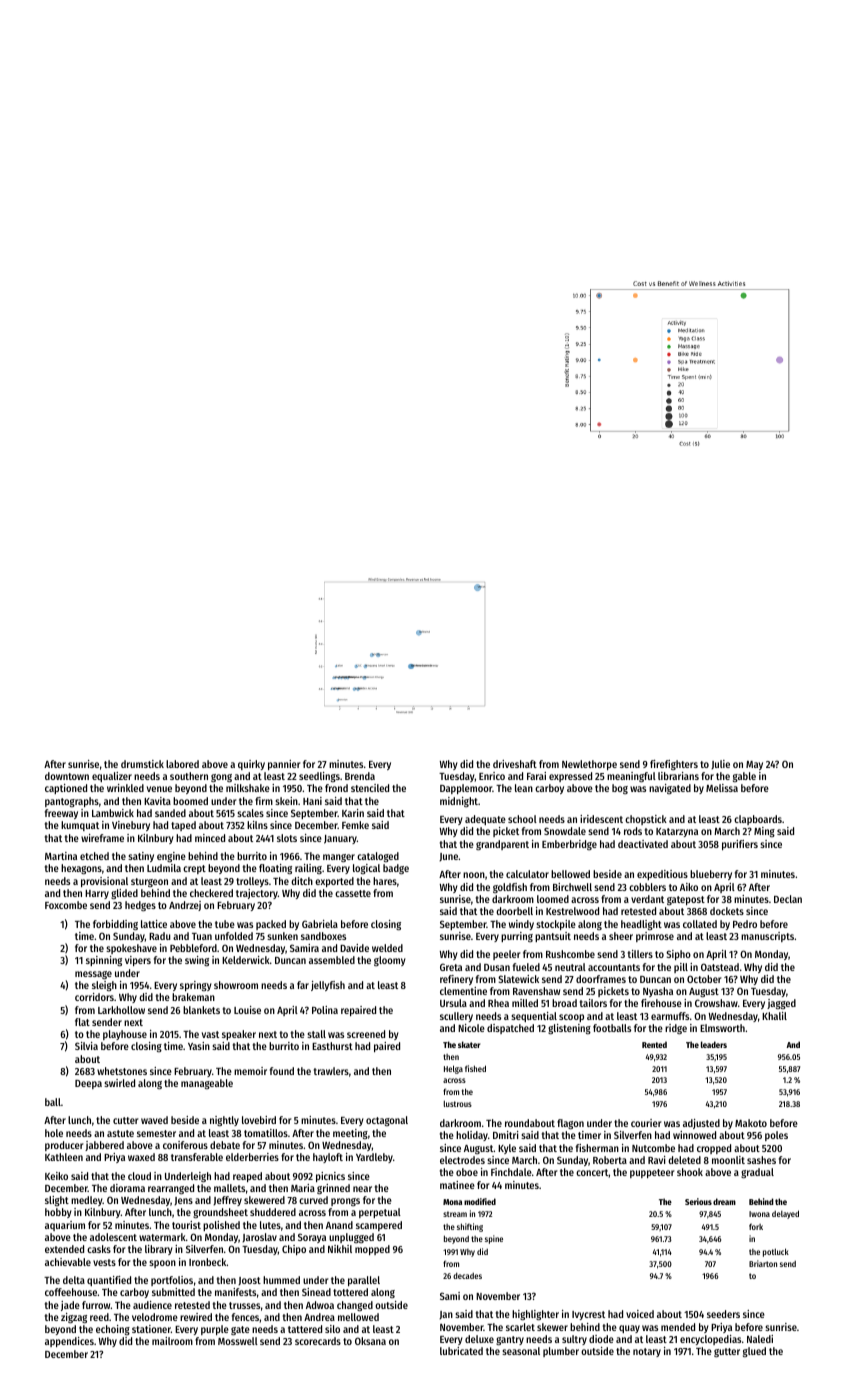 The height and width of the screenshot is (1400, 849). Describe the element at coordinates (69, 1342) in the screenshot. I see `appendices` at that location.
